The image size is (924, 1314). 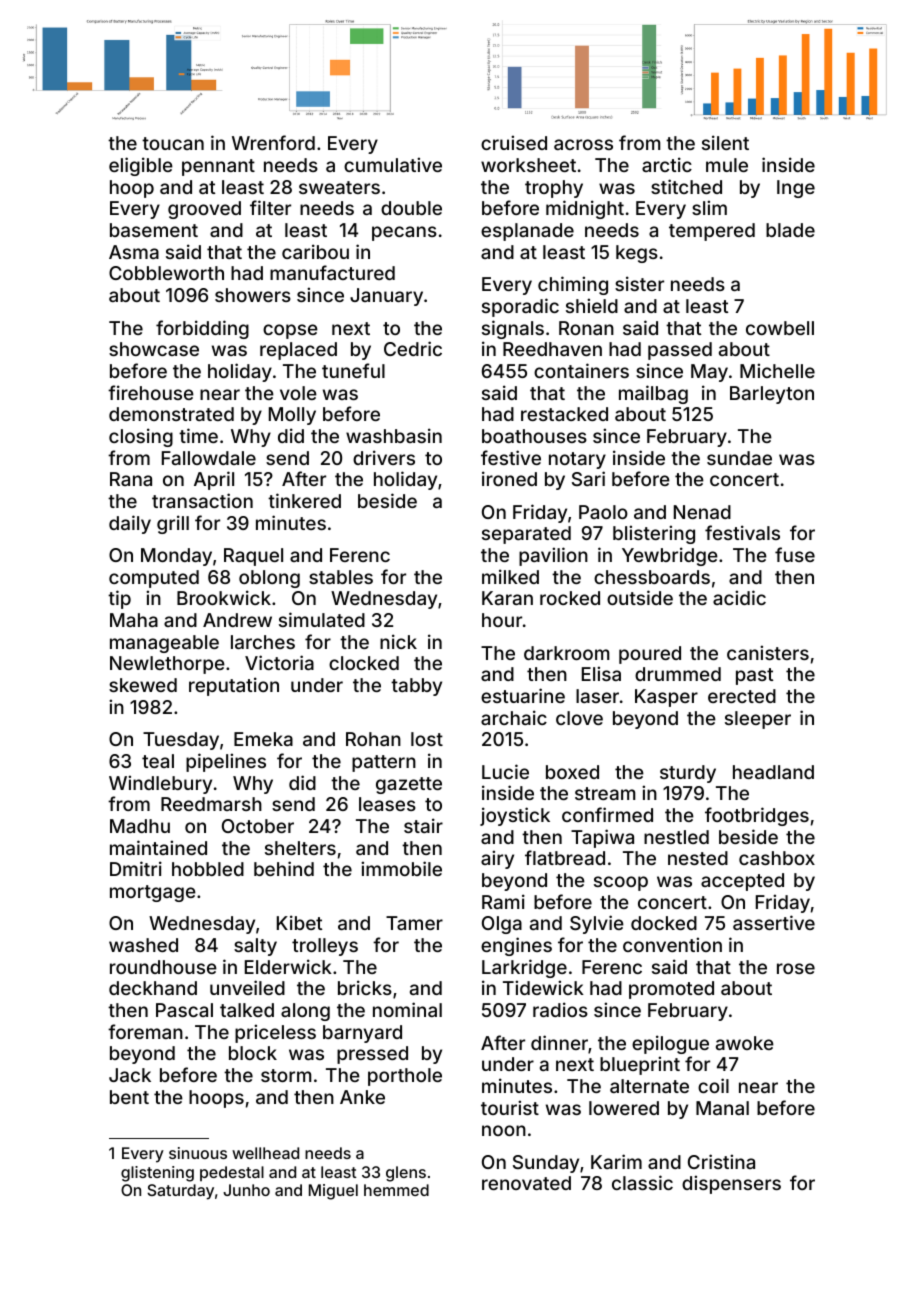 I want to click on promoted, so click(x=671, y=990).
